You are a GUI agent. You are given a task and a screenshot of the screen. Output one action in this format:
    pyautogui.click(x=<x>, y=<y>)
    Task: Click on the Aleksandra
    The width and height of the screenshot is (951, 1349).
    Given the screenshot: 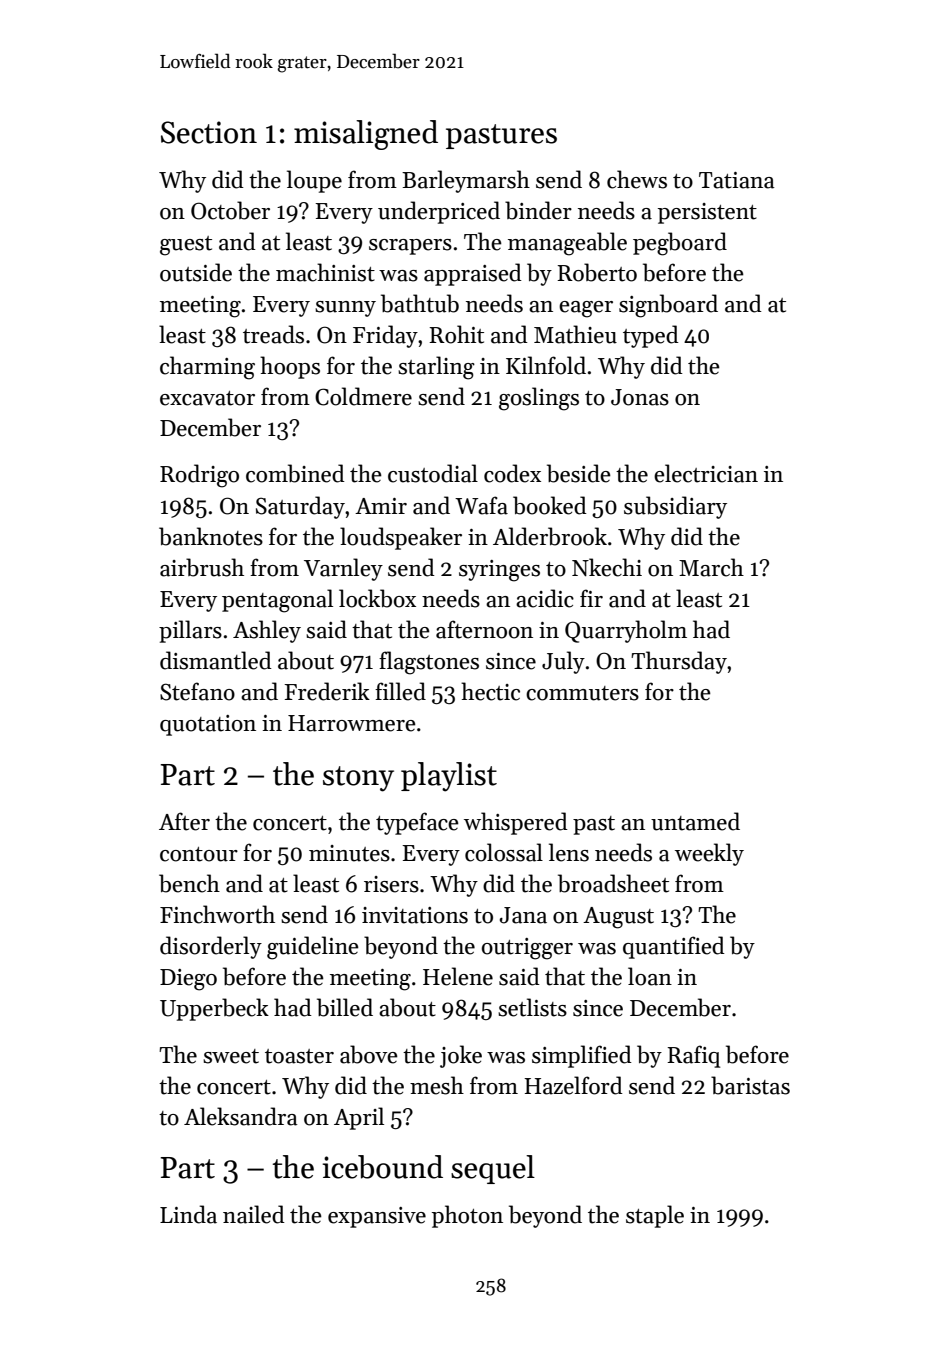 What is the action you would take?
    pyautogui.click(x=241, y=1116)
